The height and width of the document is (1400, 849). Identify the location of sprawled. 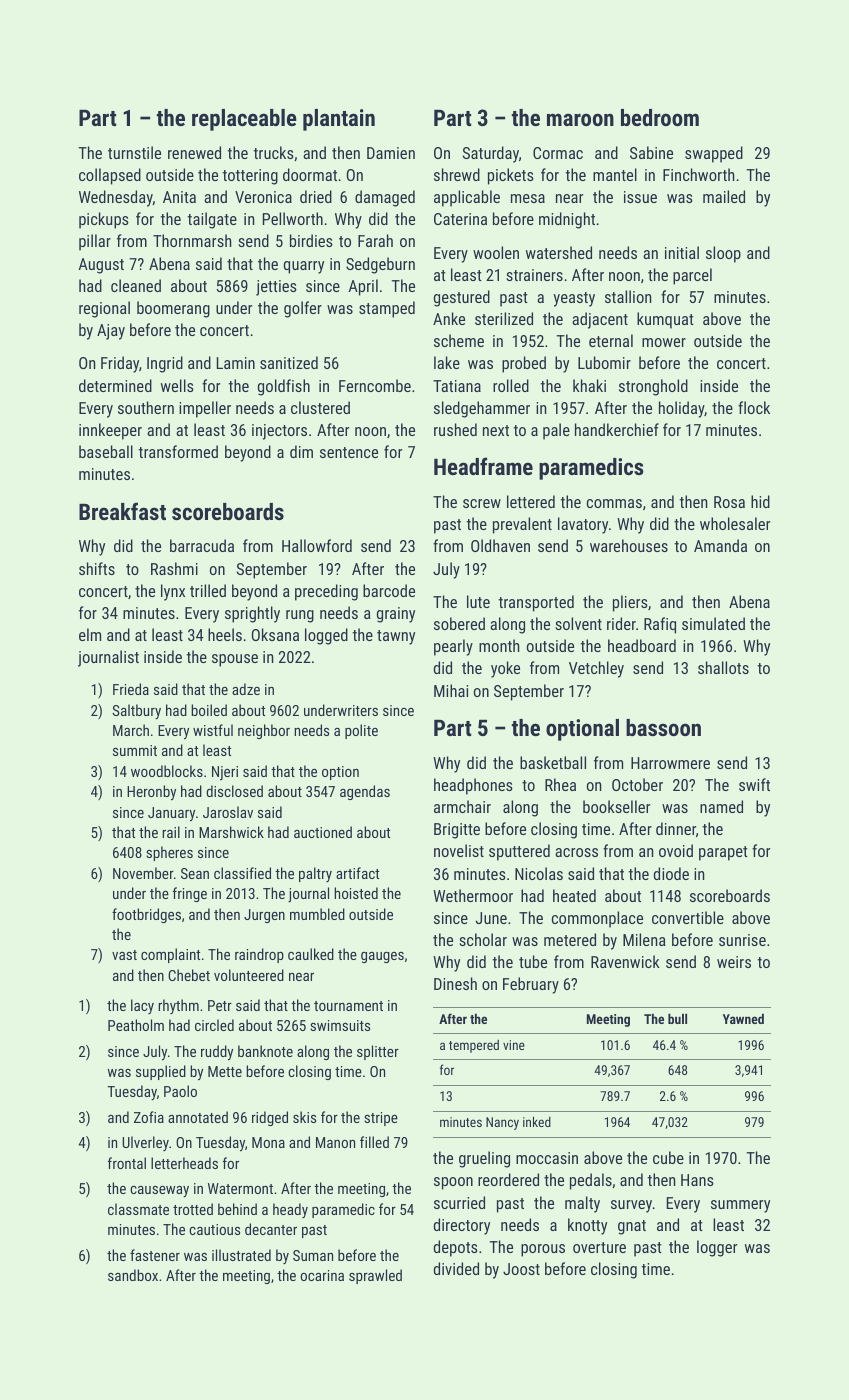
(375, 1276).
